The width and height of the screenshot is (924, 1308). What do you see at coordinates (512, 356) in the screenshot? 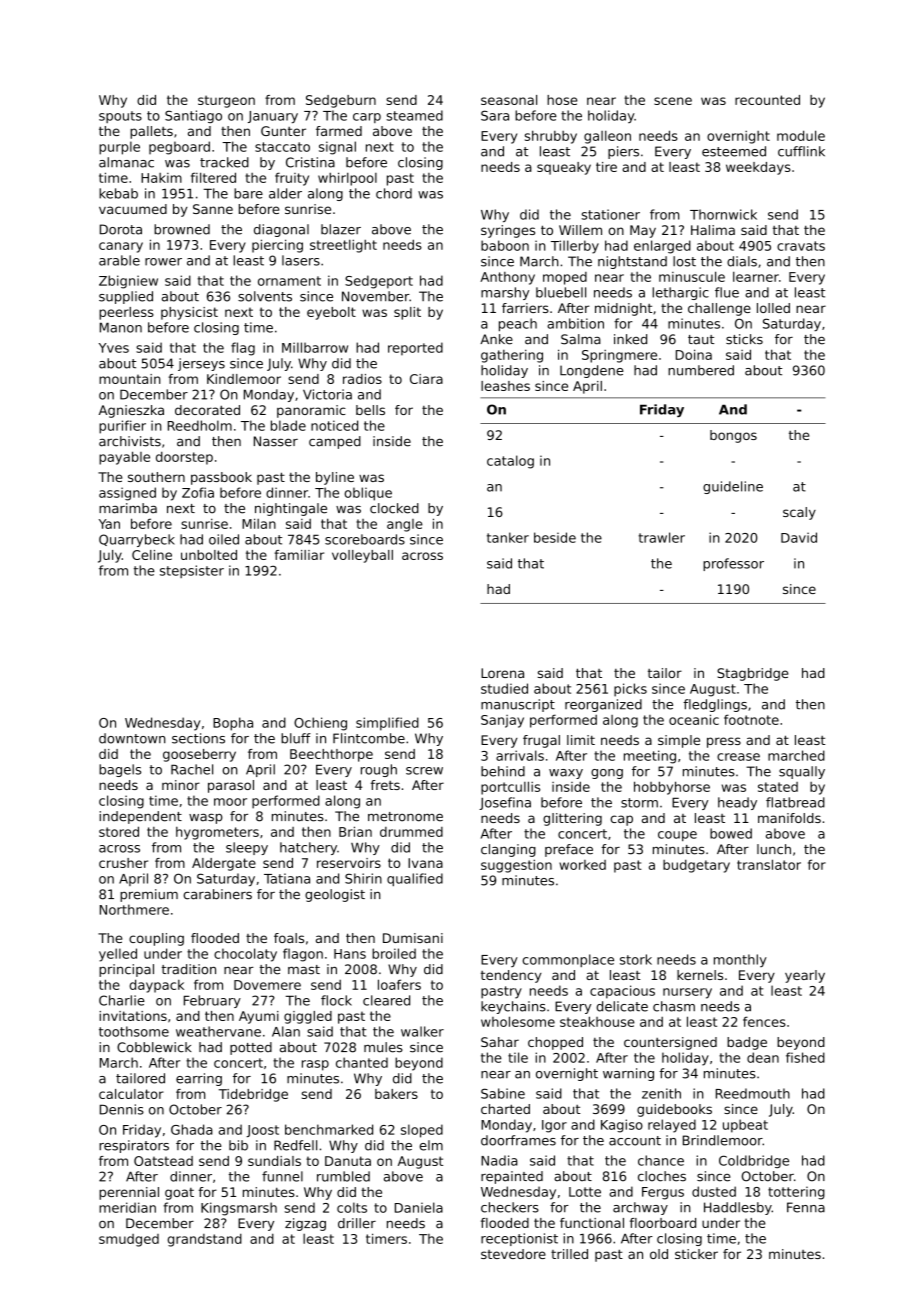
I see `gathering` at bounding box center [512, 356].
